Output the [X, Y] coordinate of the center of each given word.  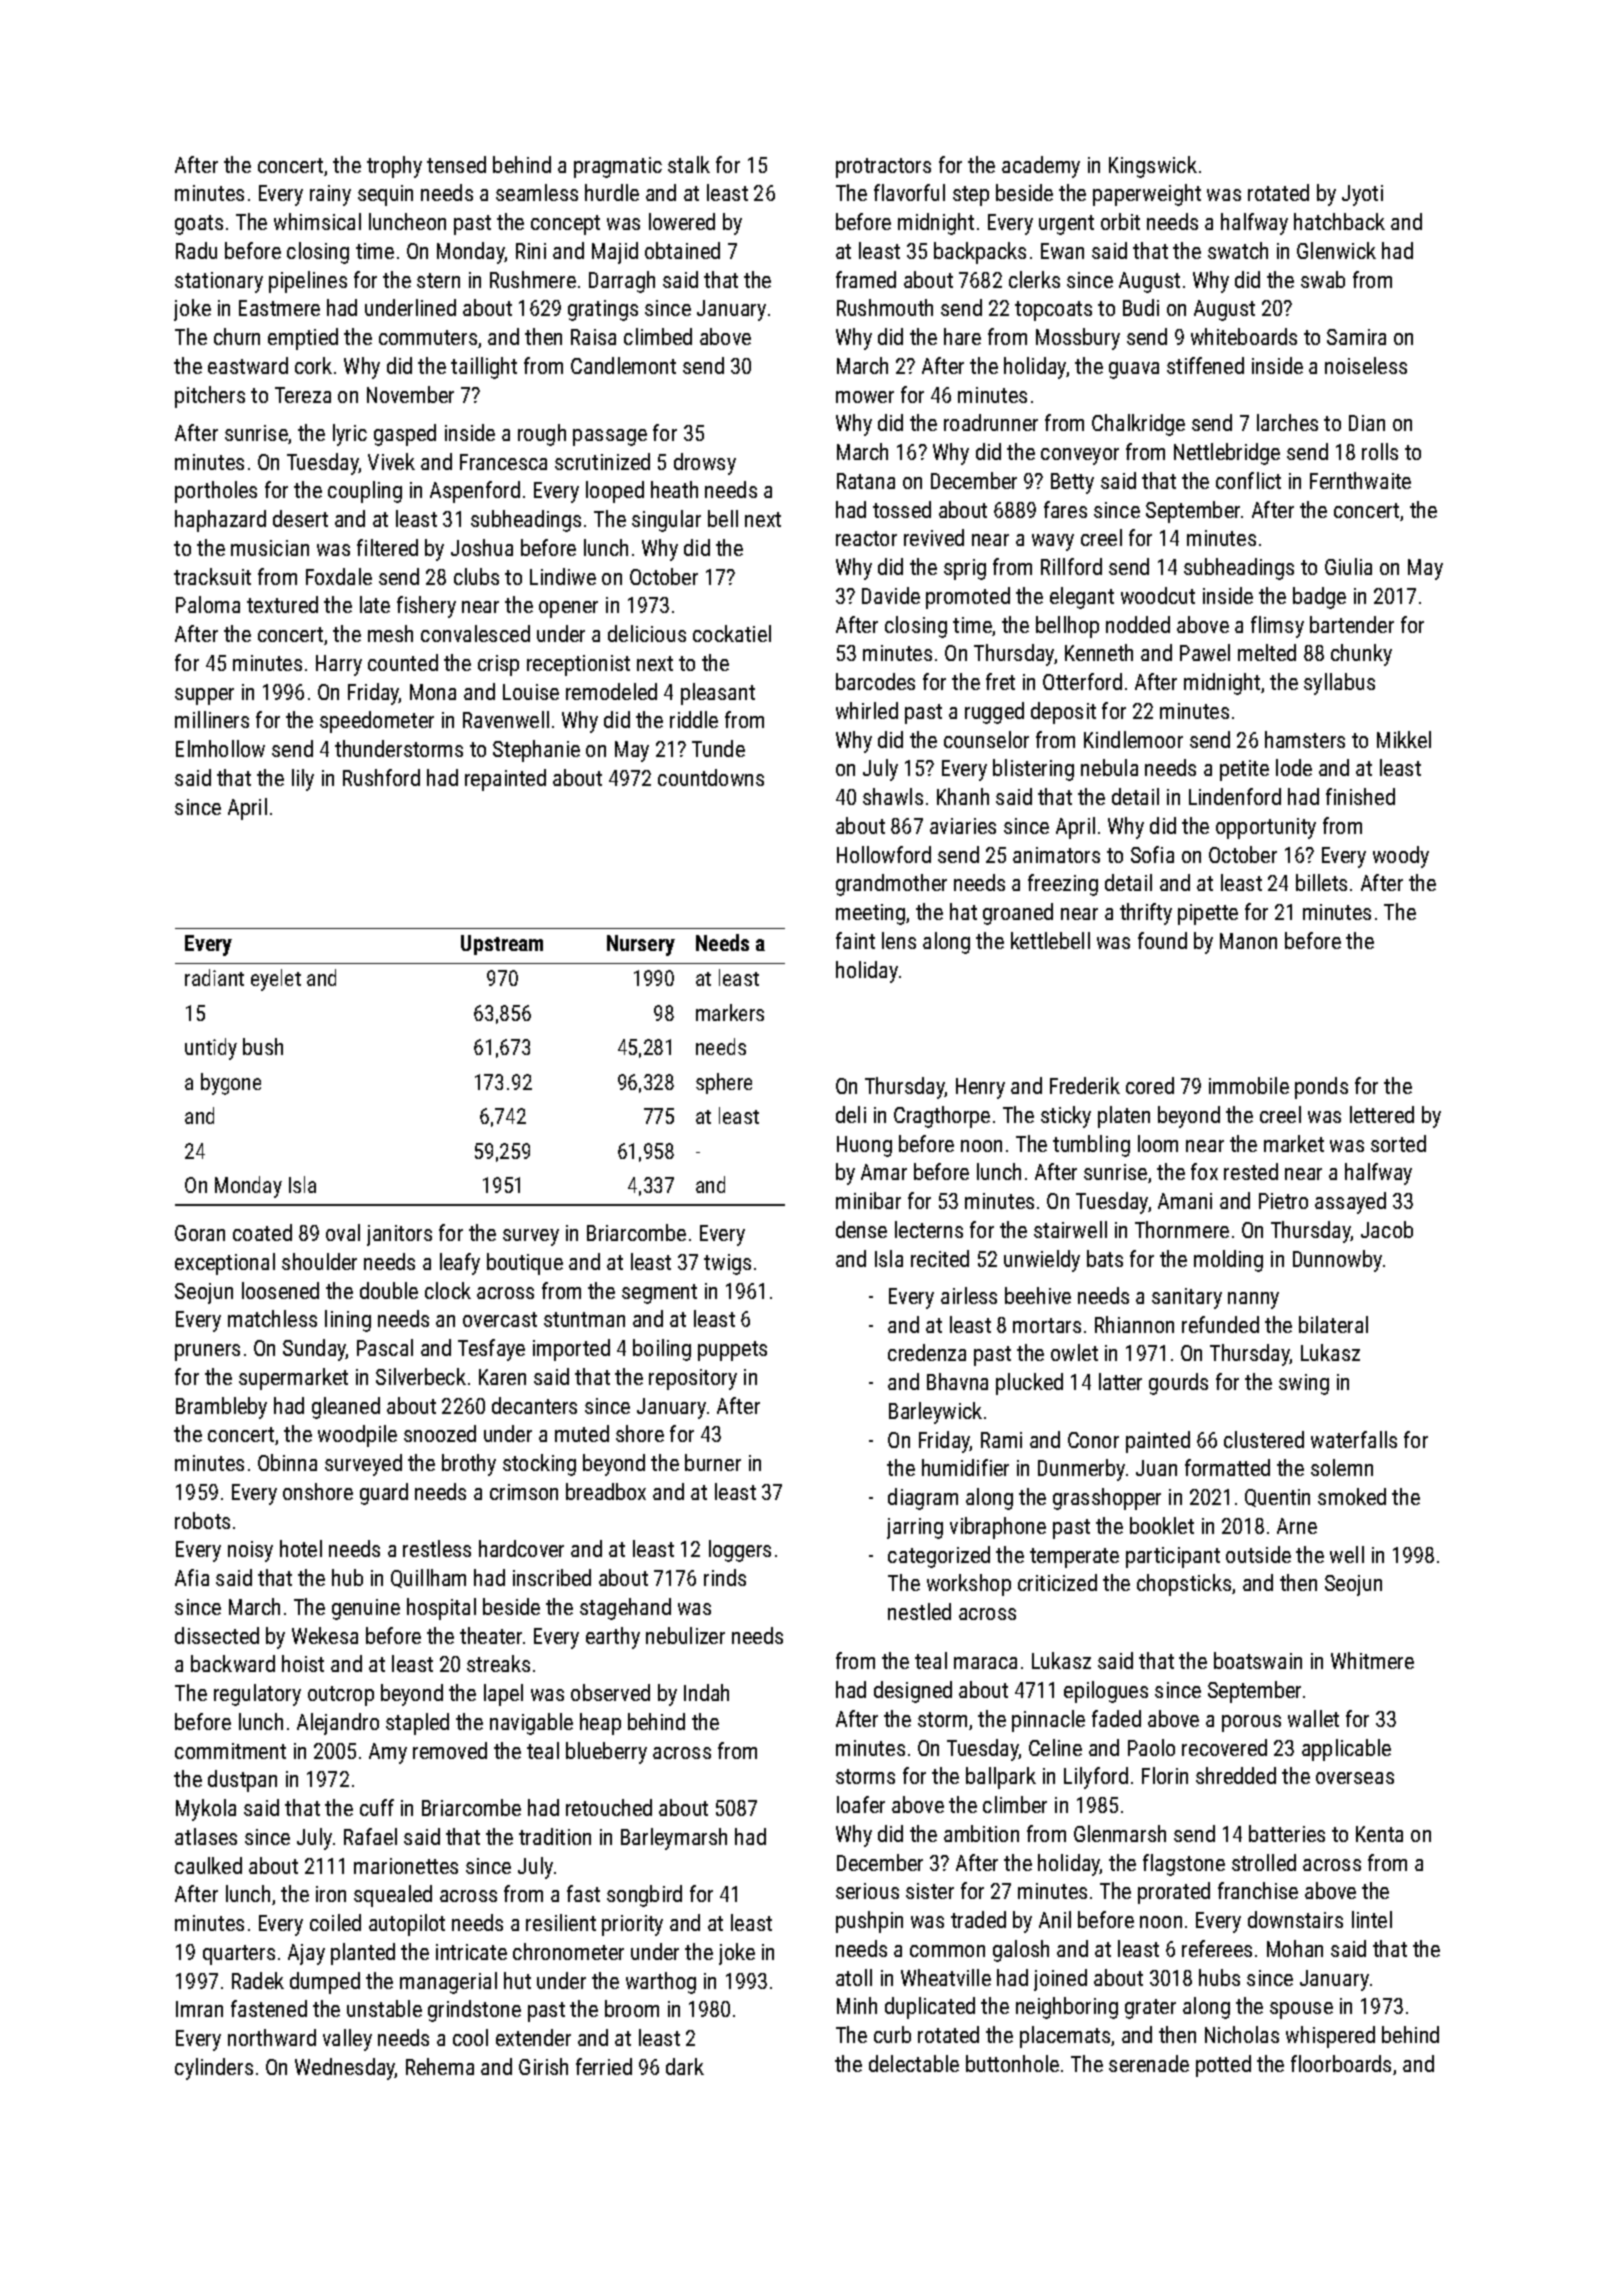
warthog [661, 1983]
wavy [1053, 542]
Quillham [428, 1578]
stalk [689, 164]
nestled [919, 1611]
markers [730, 1012]
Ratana [866, 481]
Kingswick [1153, 167]
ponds [1321, 1088]
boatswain [1258, 1660]
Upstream [502, 945]
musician [270, 548]
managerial [448, 1983]
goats [199, 225]
